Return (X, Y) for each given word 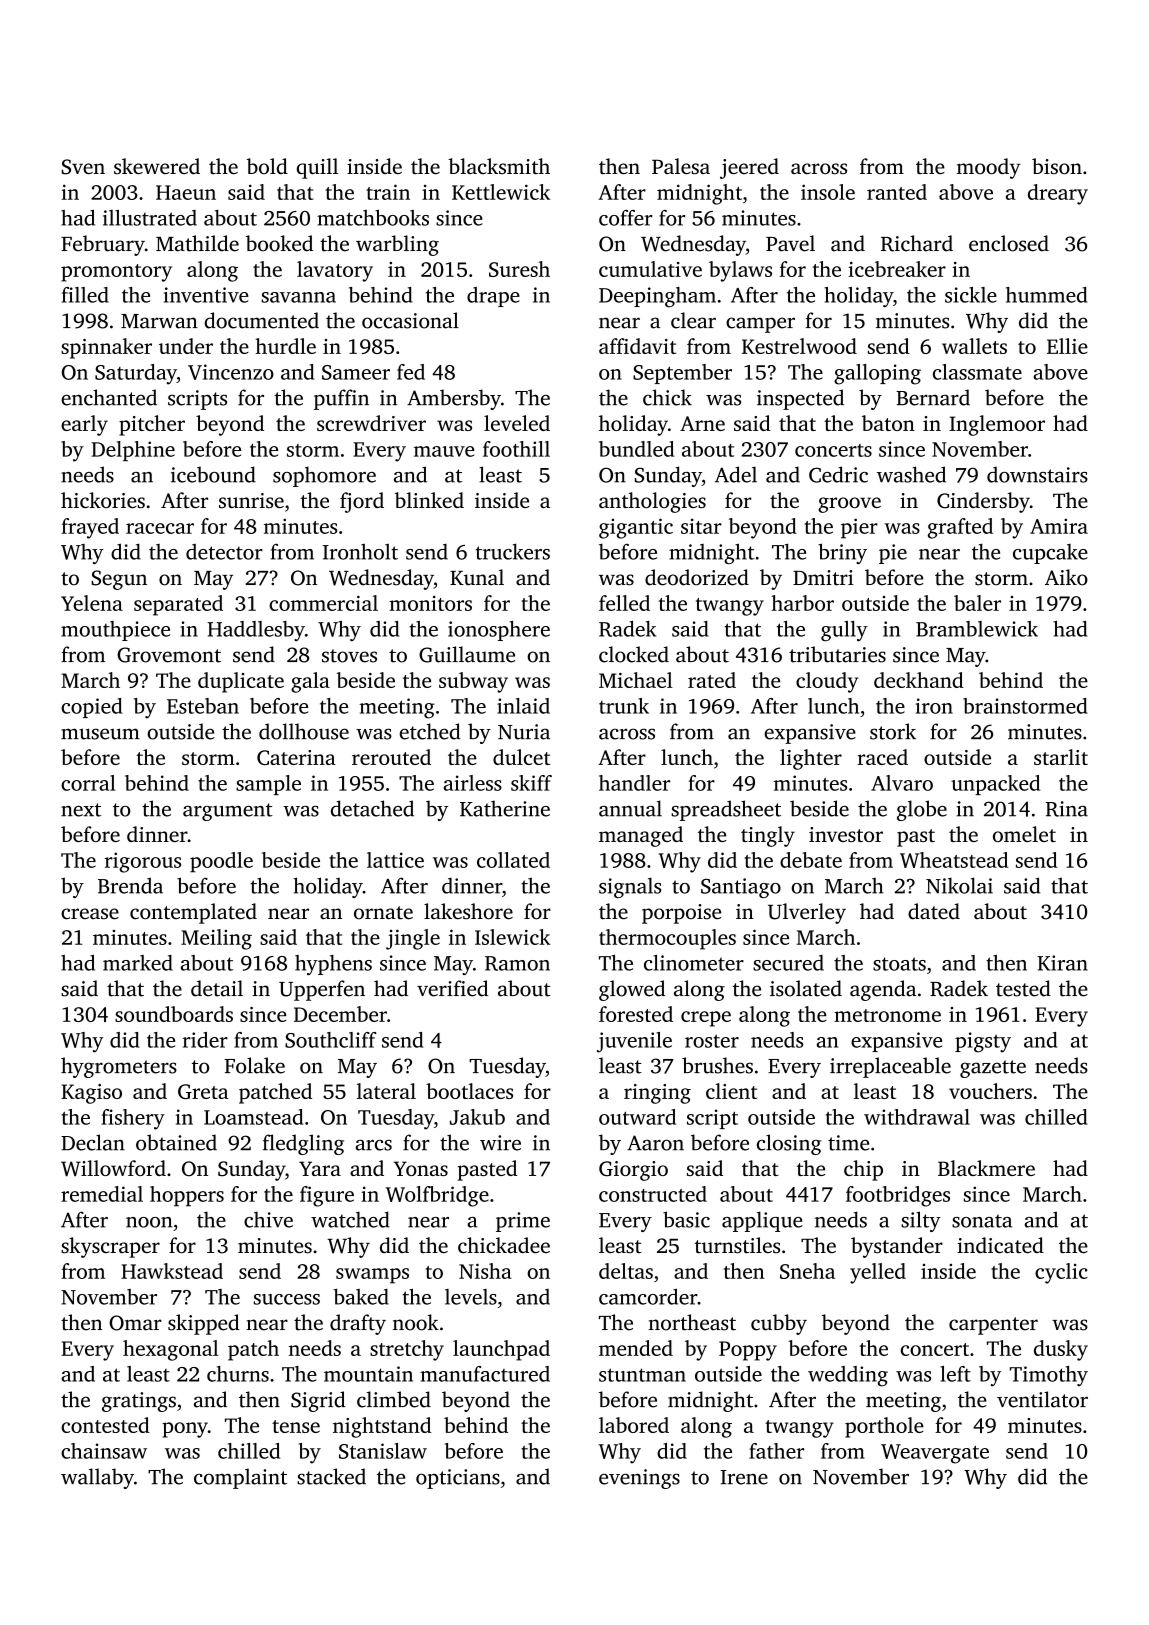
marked (138, 963)
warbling (397, 245)
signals (630, 887)
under (186, 346)
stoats (899, 964)
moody (989, 168)
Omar (135, 1323)
